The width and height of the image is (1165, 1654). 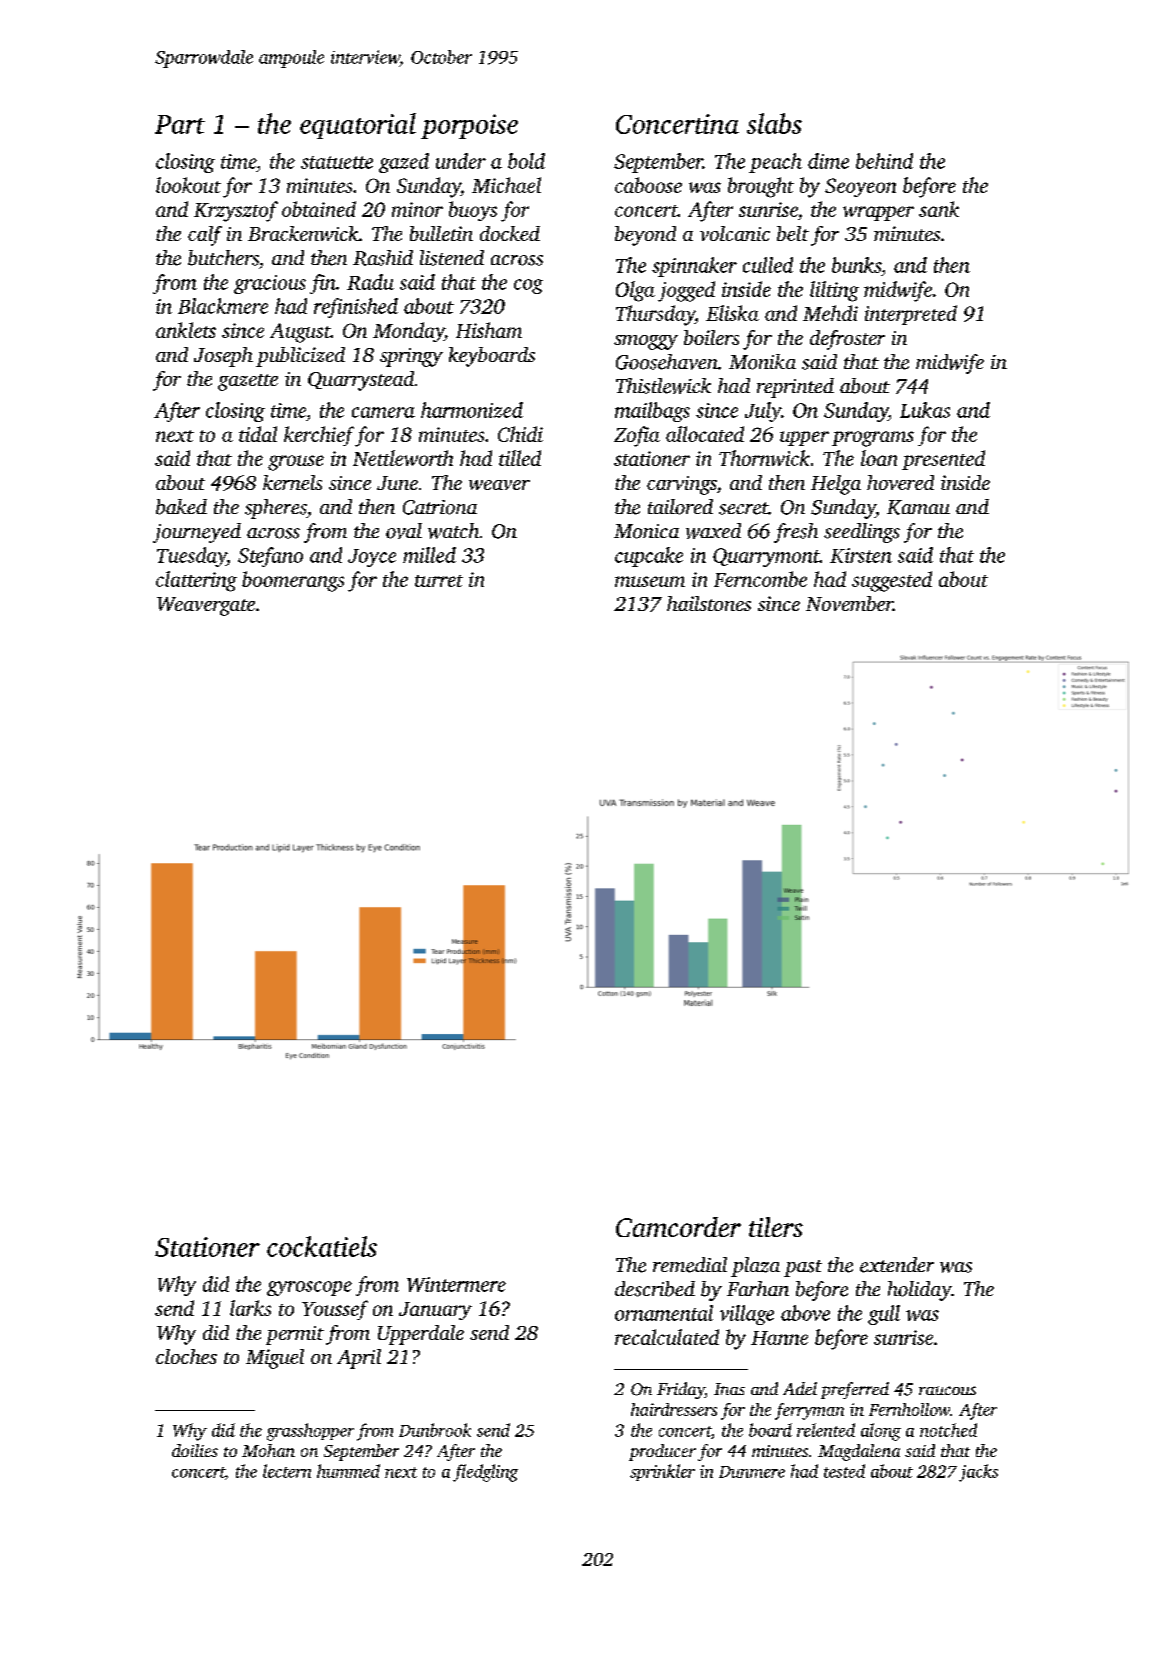 I want to click on clattering, so click(x=196, y=581).
